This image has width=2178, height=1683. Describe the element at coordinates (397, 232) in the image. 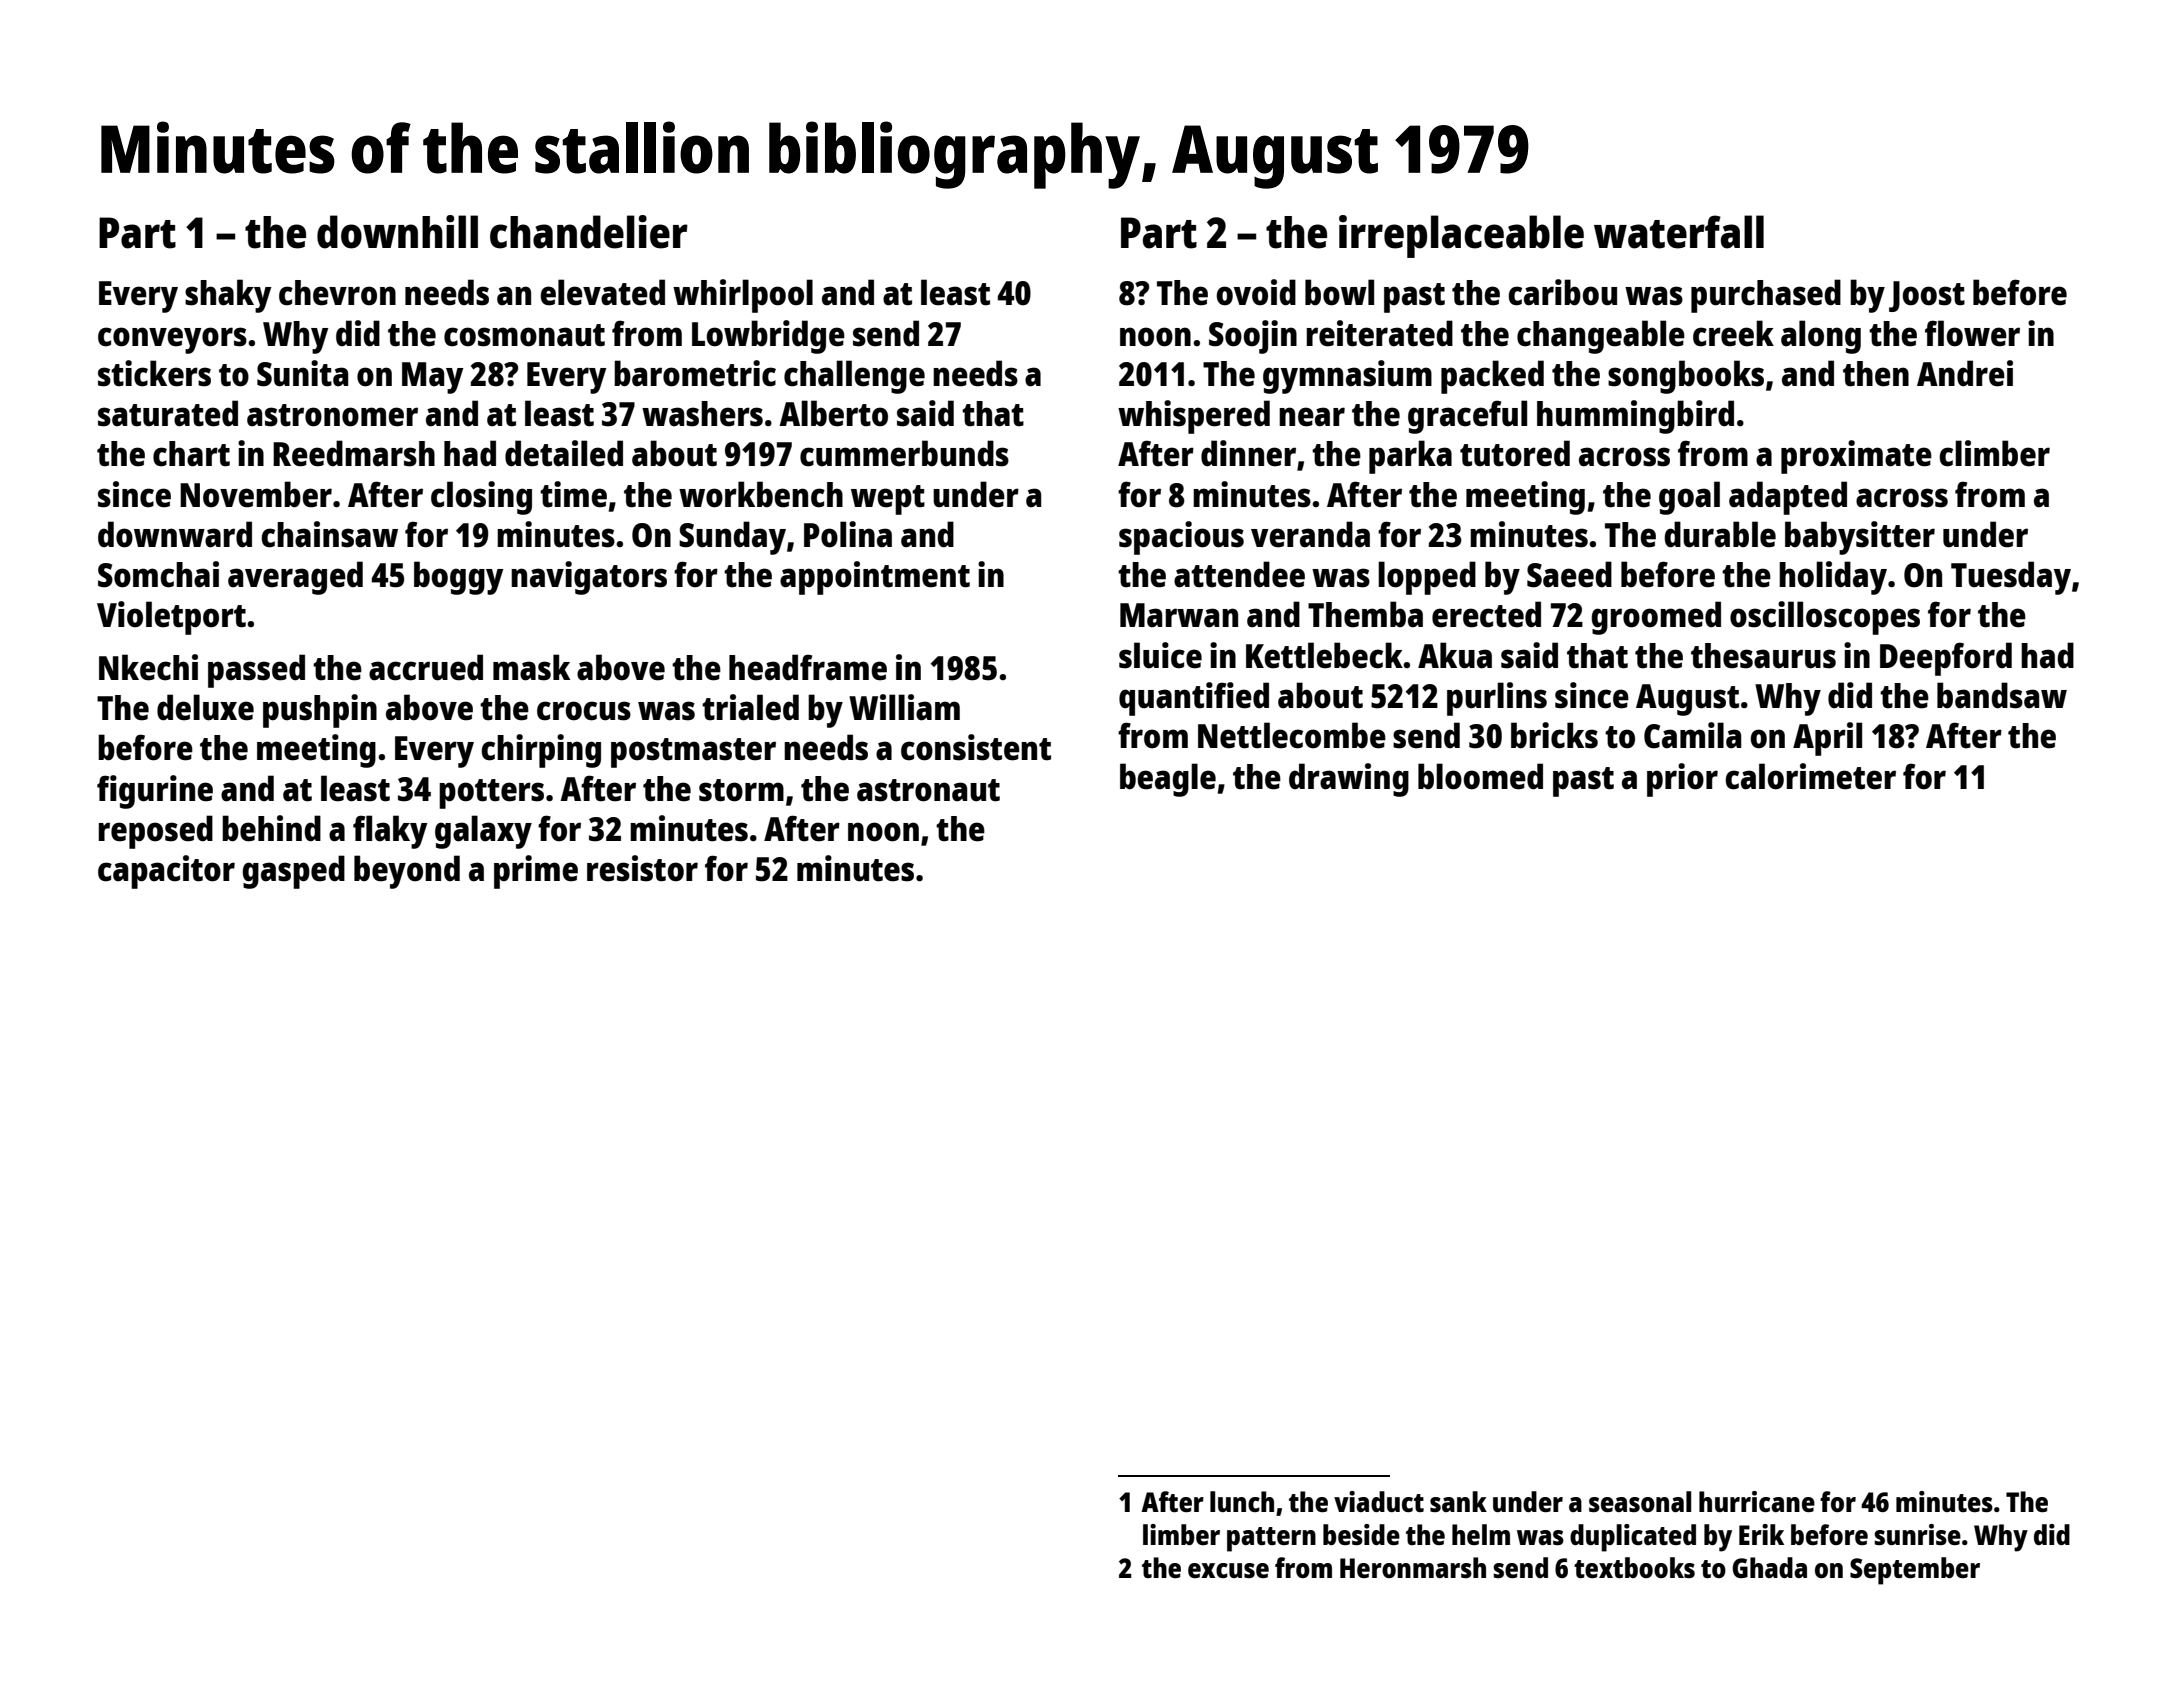

I see `downhill` at that location.
